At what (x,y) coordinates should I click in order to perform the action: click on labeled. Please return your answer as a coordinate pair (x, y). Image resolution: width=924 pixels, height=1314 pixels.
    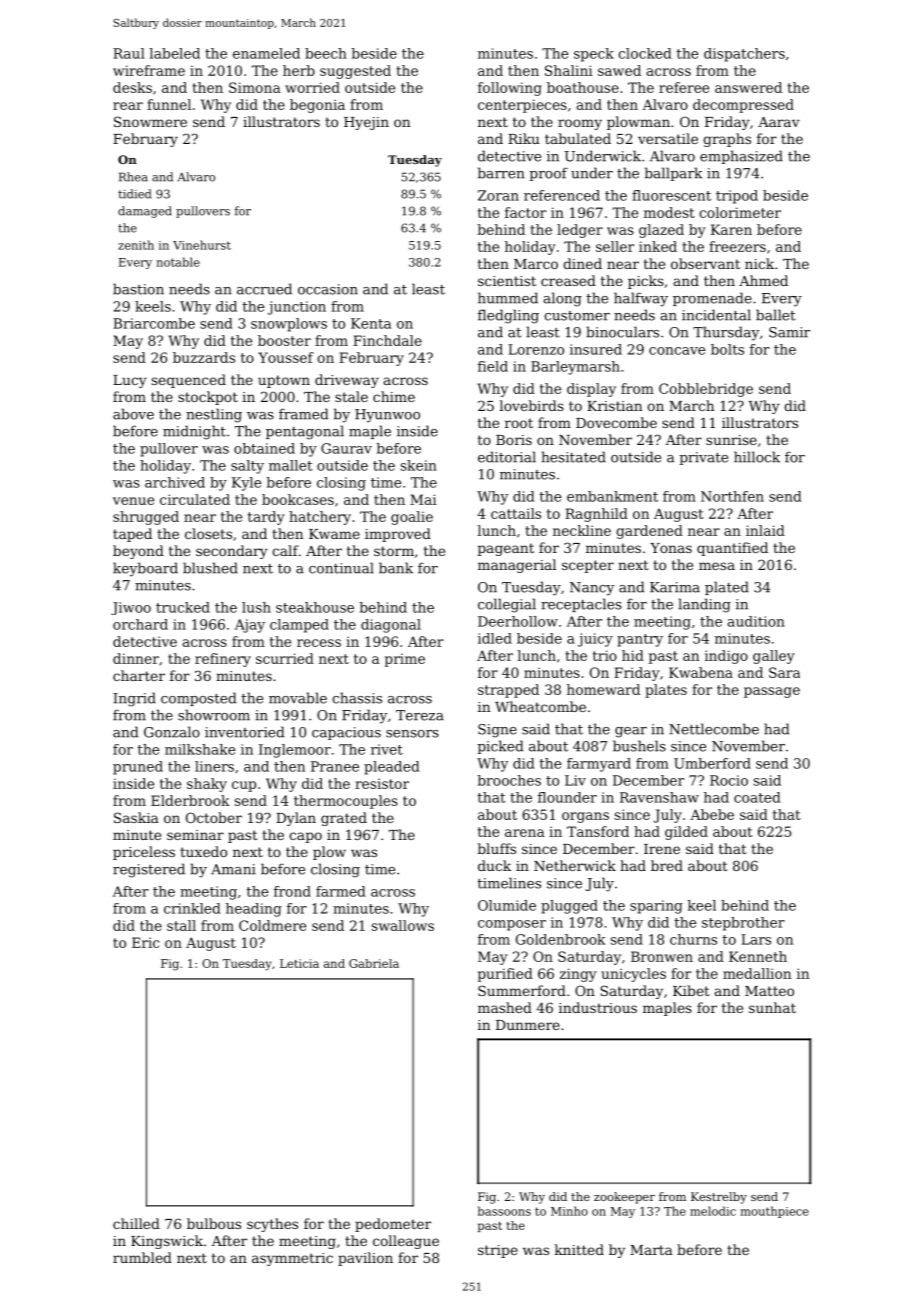
    Looking at the image, I should click on (175, 53).
